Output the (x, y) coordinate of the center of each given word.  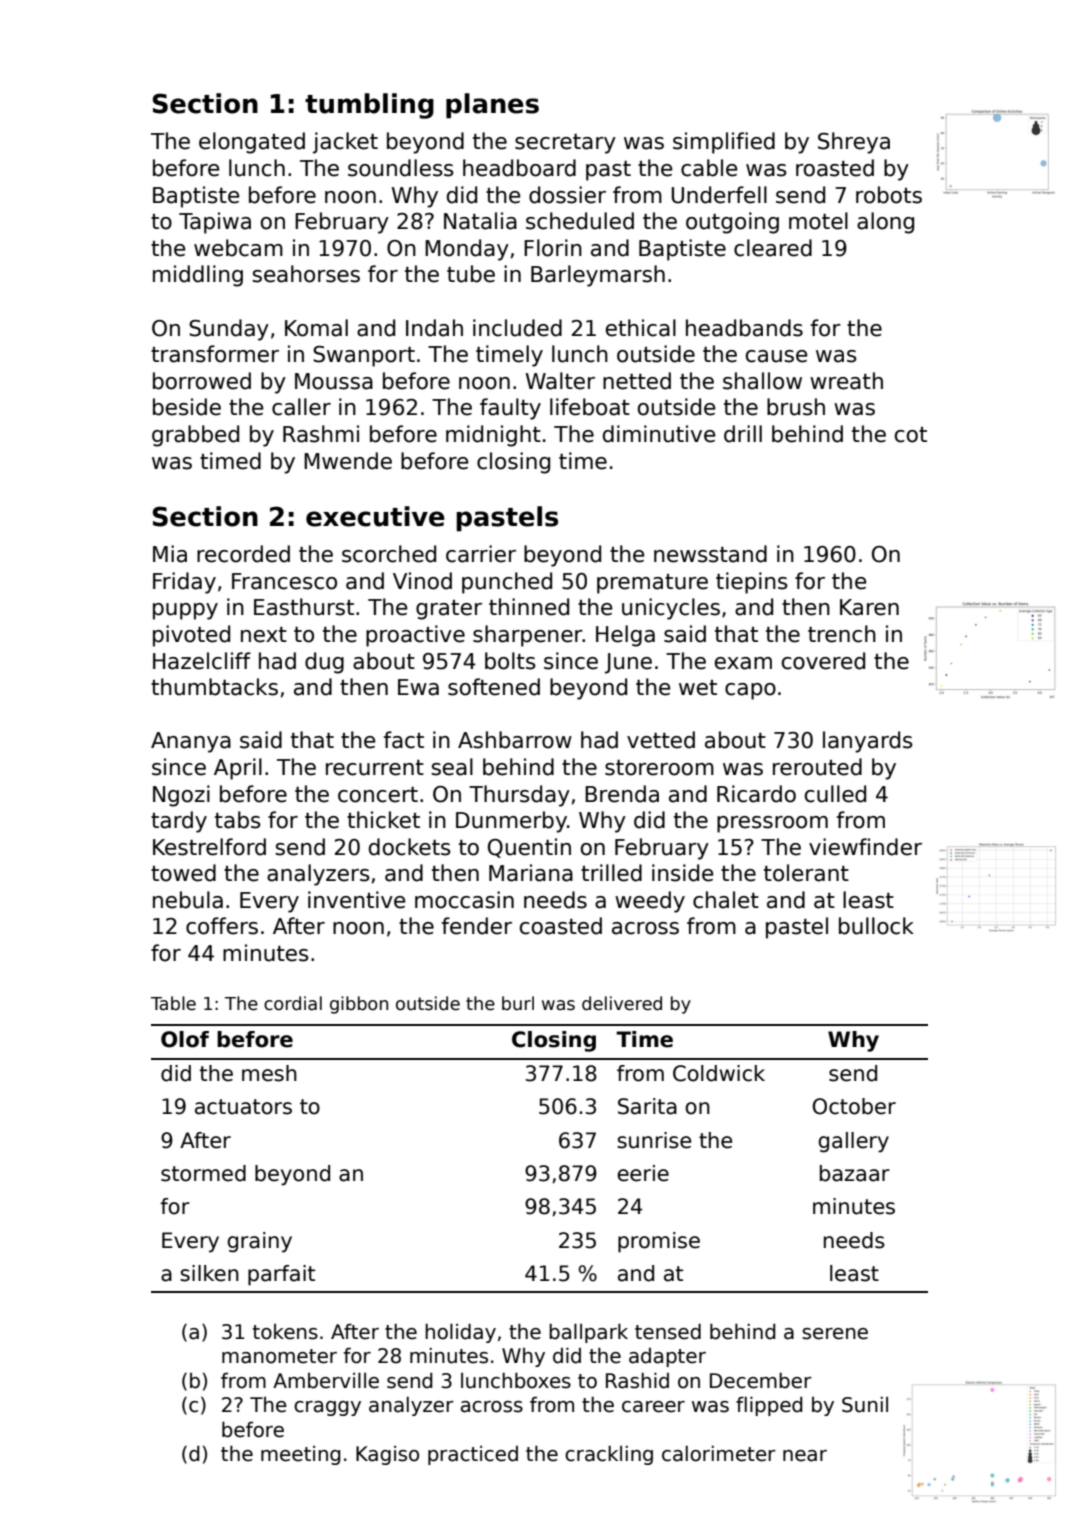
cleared (773, 248)
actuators (243, 1107)
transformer (215, 354)
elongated (252, 143)
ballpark (588, 1333)
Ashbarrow (515, 740)
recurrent (375, 768)
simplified (724, 143)
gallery (853, 1142)
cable (709, 168)
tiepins (752, 583)
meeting (301, 1455)
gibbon (359, 1005)
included (517, 328)
